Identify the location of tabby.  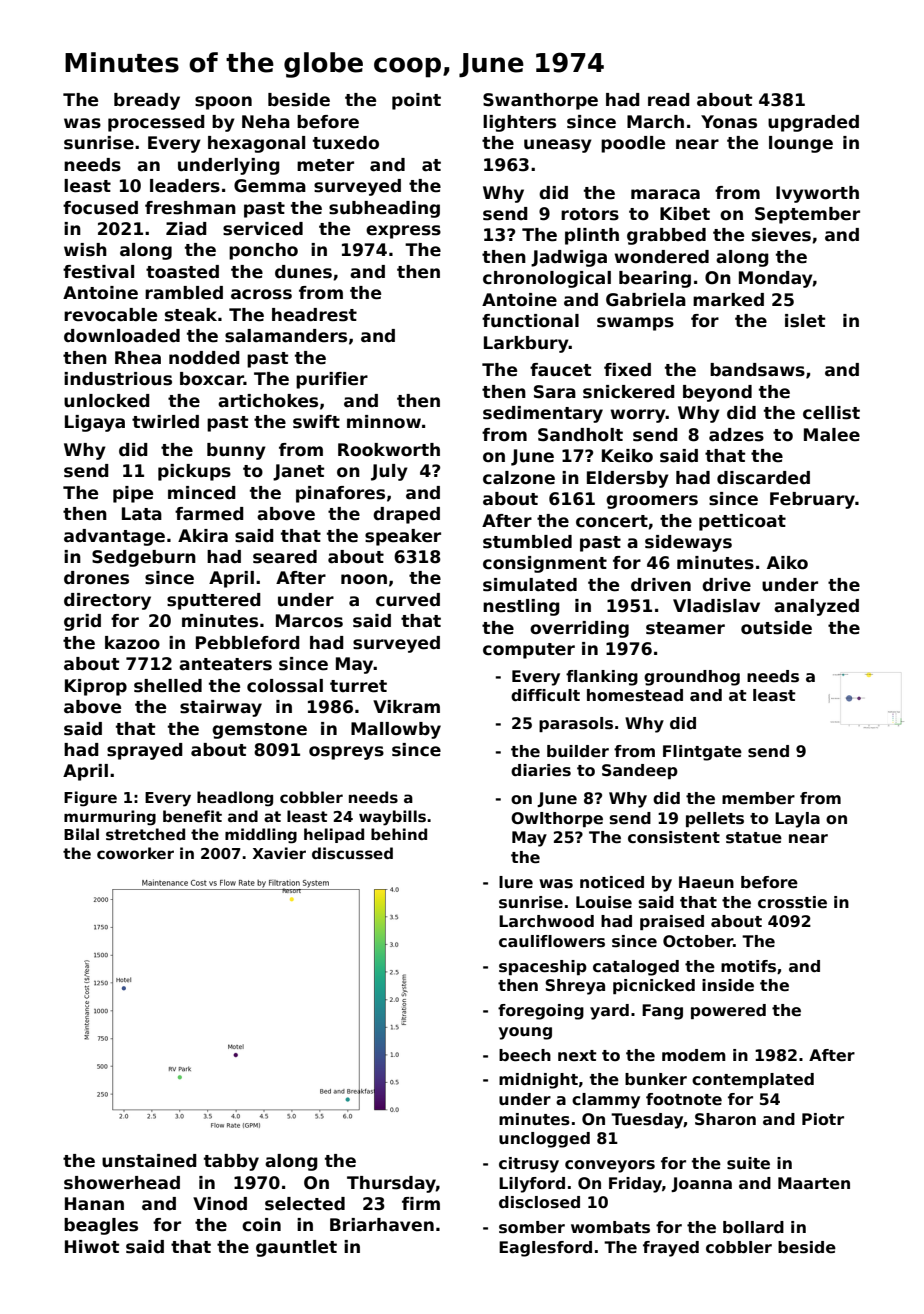
(231, 1162).
